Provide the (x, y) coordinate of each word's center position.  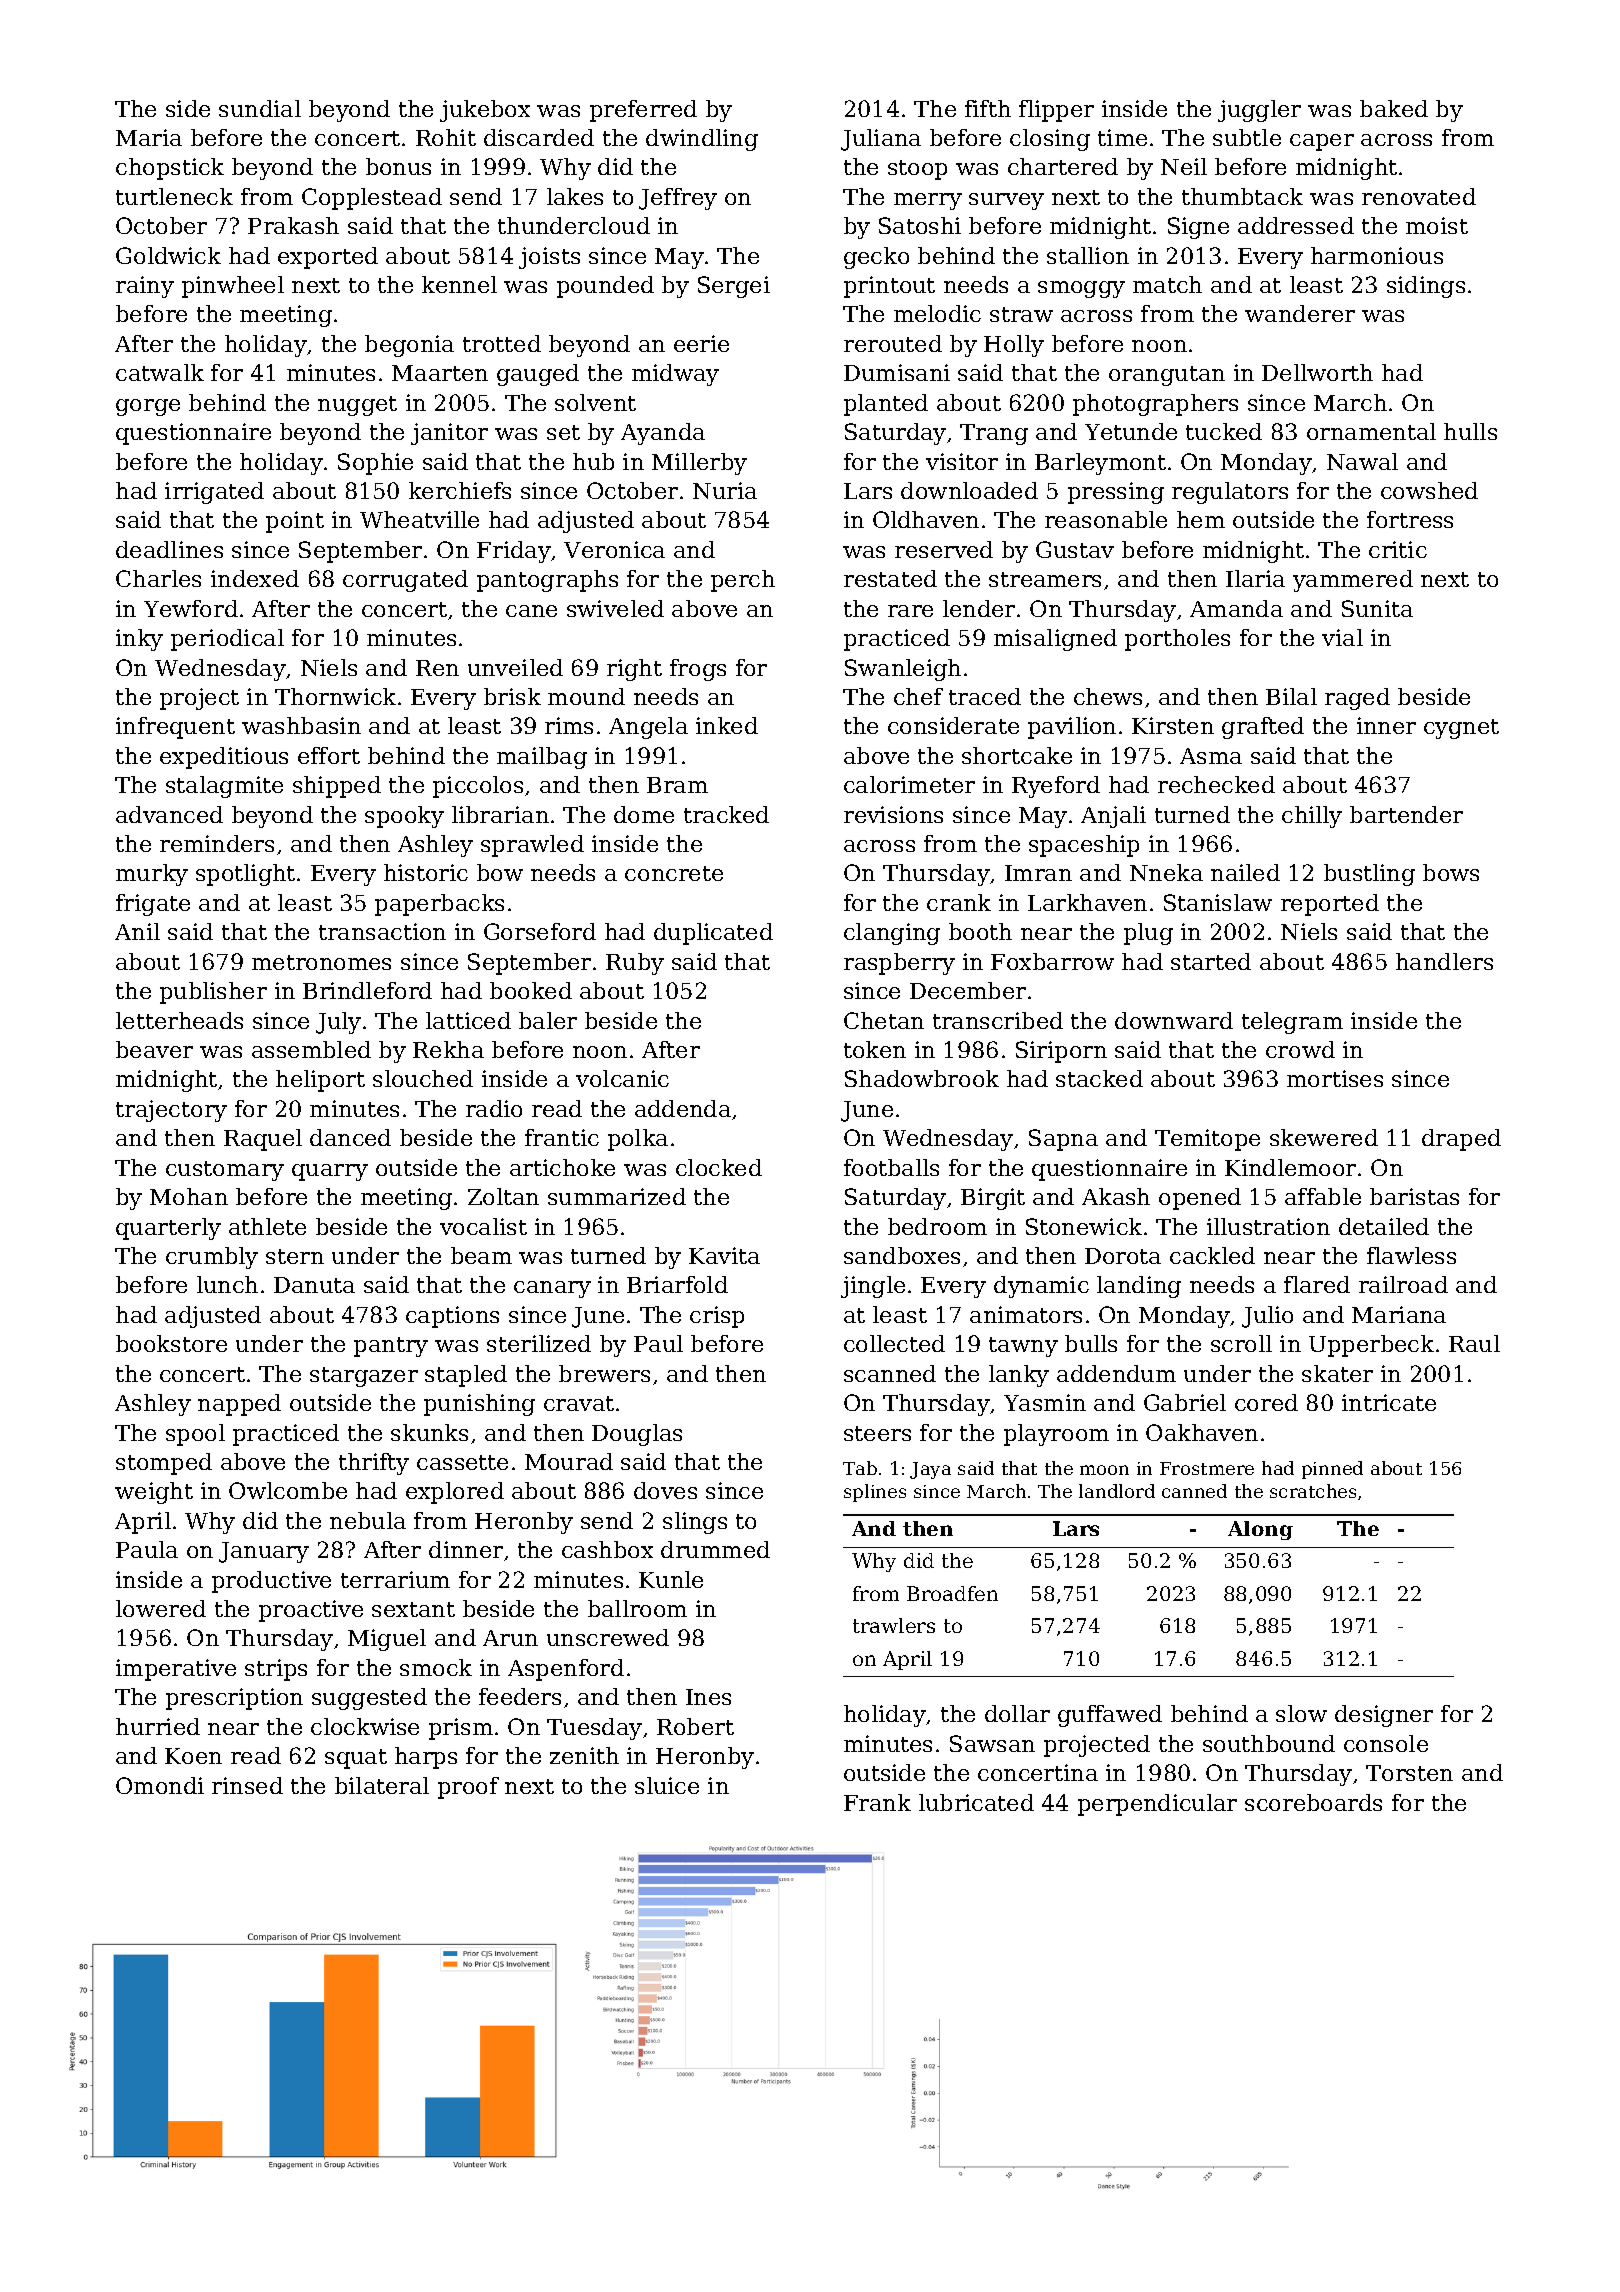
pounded (605, 287)
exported (328, 258)
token (875, 1049)
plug (1148, 934)
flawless (1411, 1255)
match (1167, 284)
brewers (604, 1373)
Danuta (314, 1285)
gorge (148, 407)
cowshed (1429, 490)
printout (889, 287)
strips (276, 1670)
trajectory (171, 1111)
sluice (667, 1785)
